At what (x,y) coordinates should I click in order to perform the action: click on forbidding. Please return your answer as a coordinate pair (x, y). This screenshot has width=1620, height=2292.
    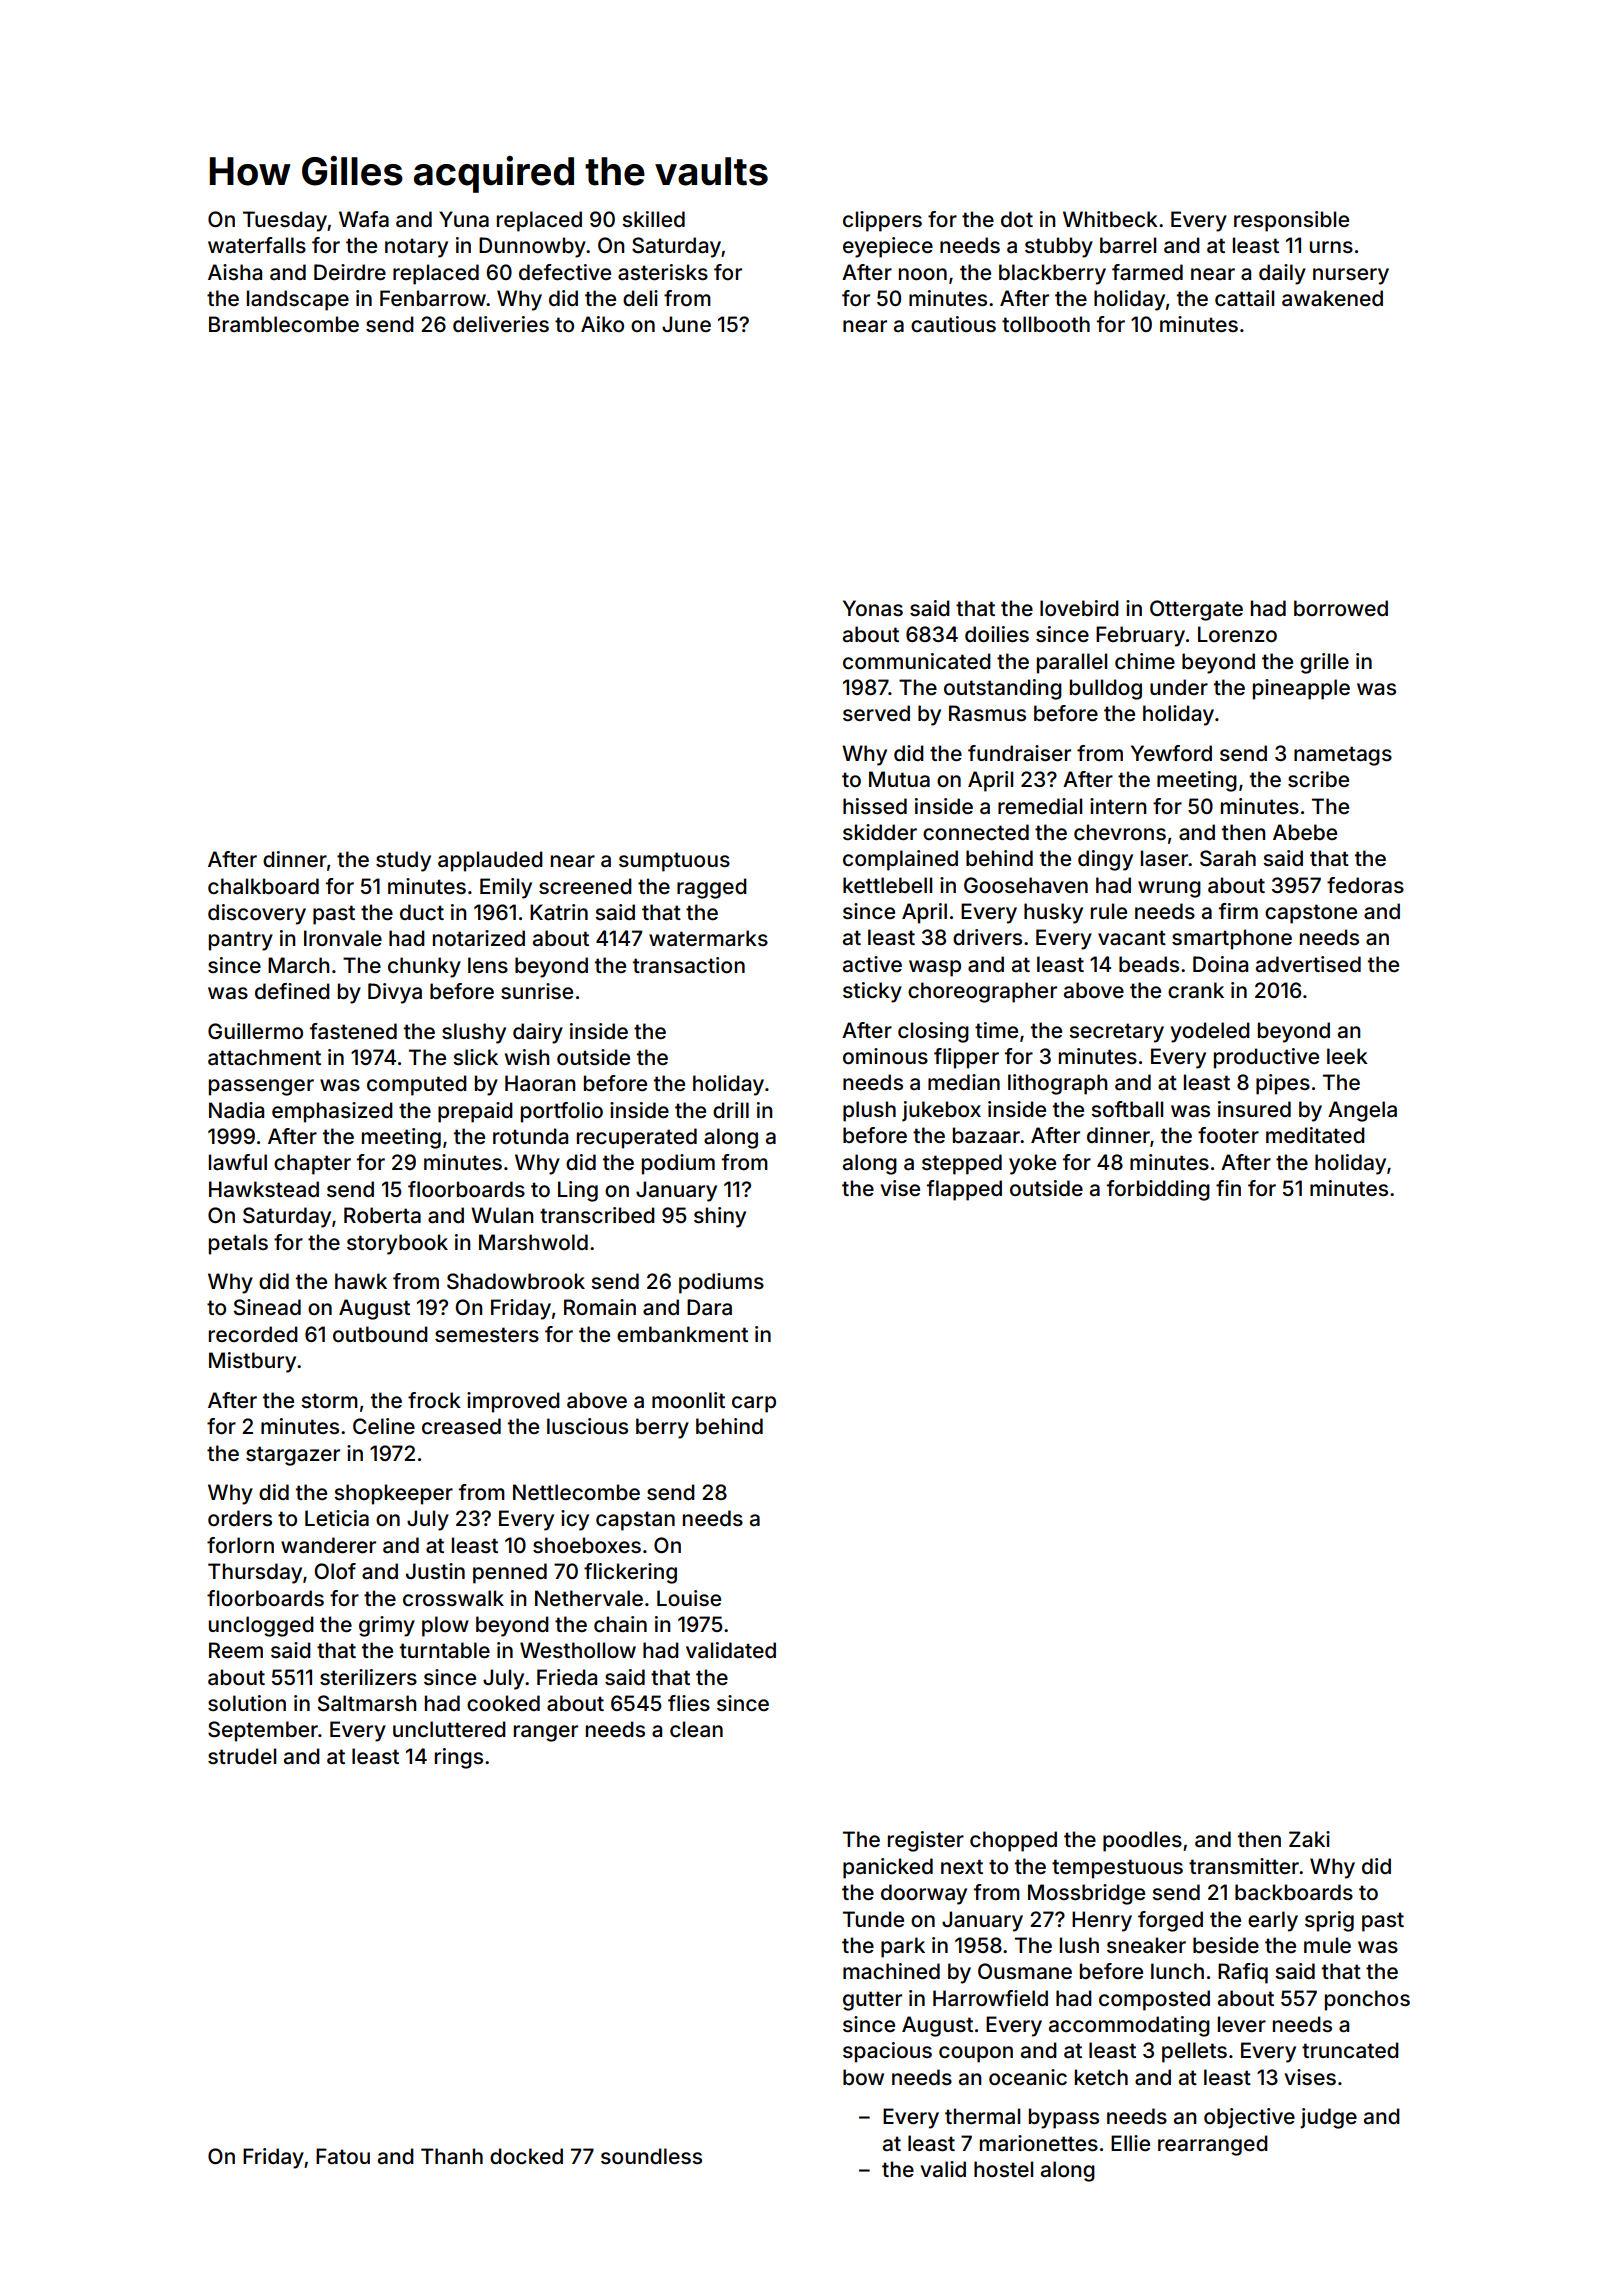
    Looking at the image, I should click on (1158, 1190).
